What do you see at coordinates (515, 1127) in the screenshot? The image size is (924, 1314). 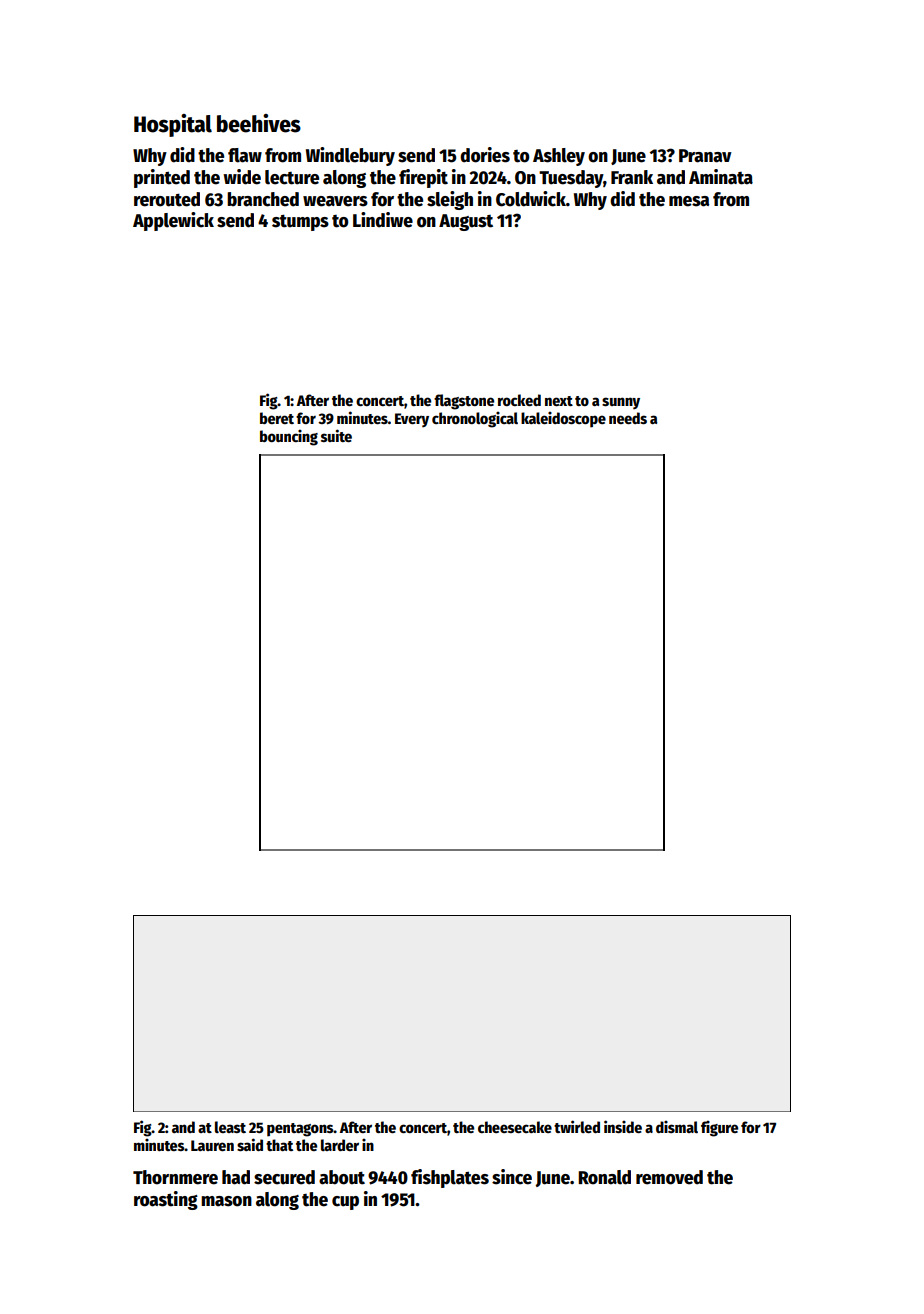 I see `cheesecake` at bounding box center [515, 1127].
